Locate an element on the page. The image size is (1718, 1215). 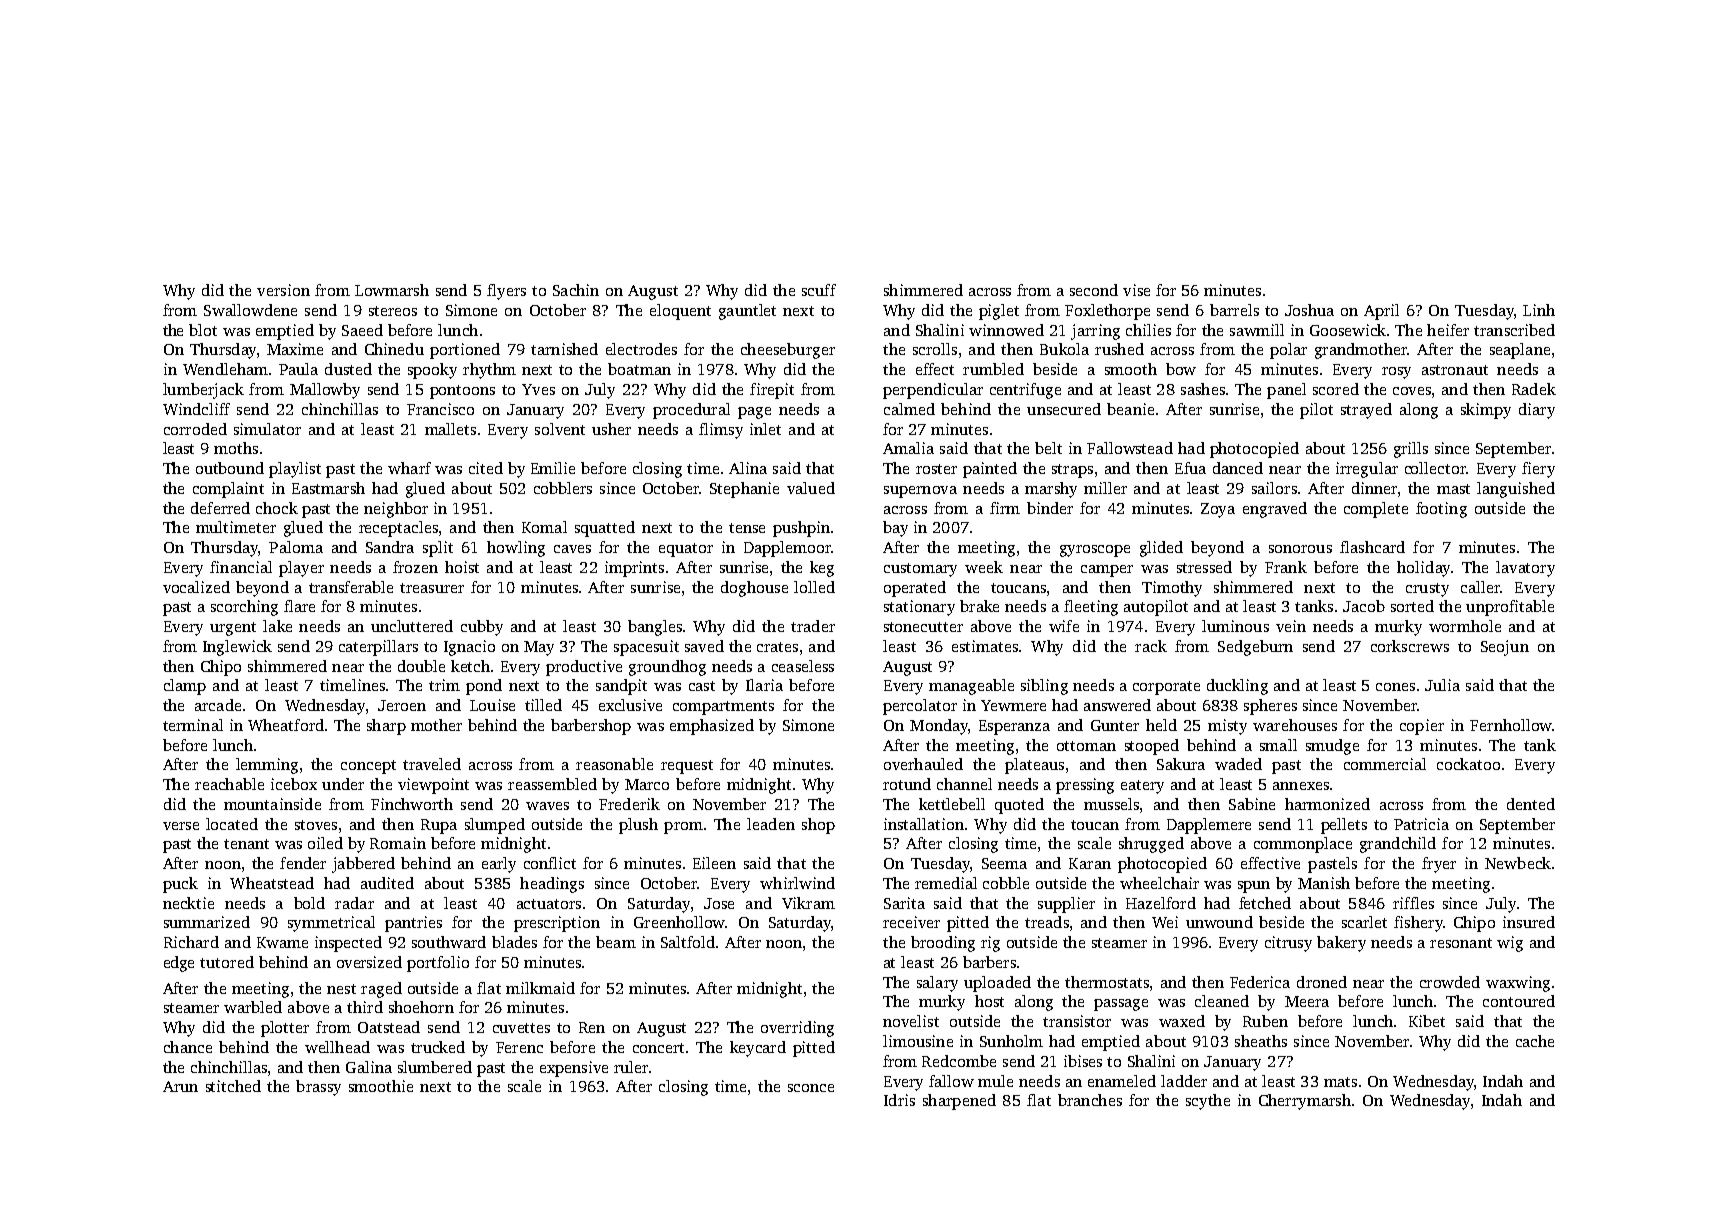
fiery is located at coordinates (1538, 470).
